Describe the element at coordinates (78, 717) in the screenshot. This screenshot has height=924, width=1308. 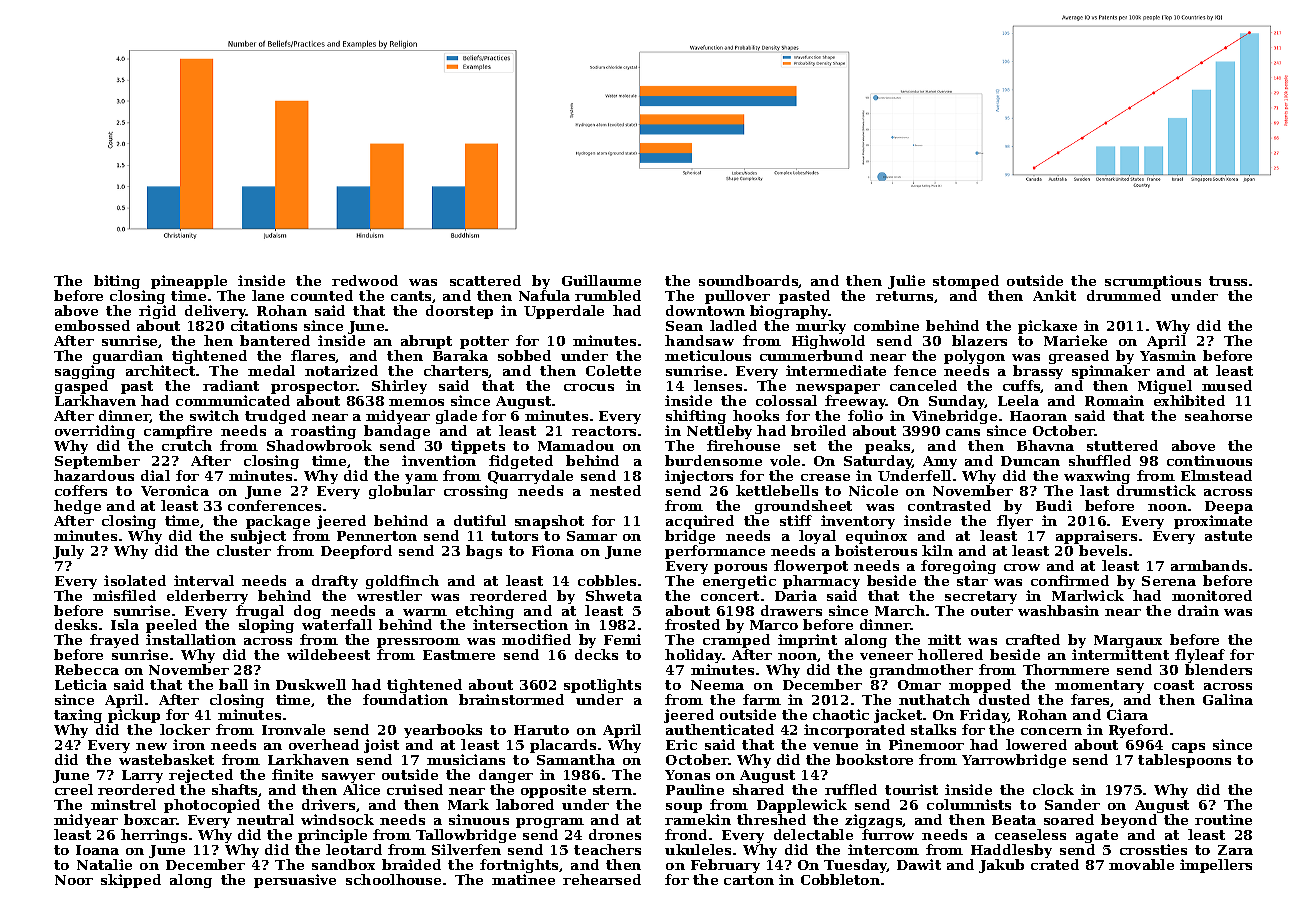
I see `taxing` at that location.
